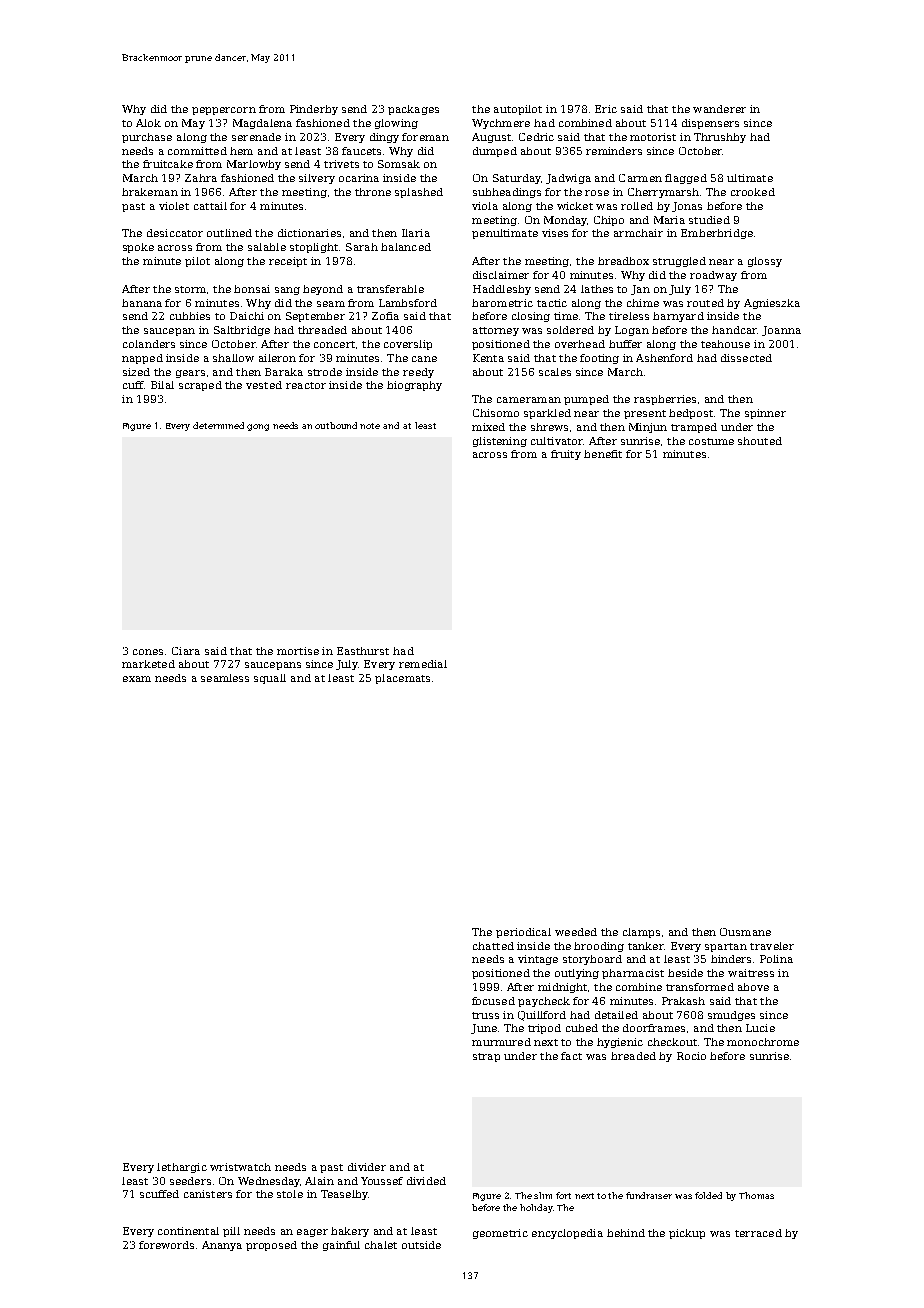 The height and width of the page is (1308, 924). I want to click on lethargic, so click(182, 1168).
